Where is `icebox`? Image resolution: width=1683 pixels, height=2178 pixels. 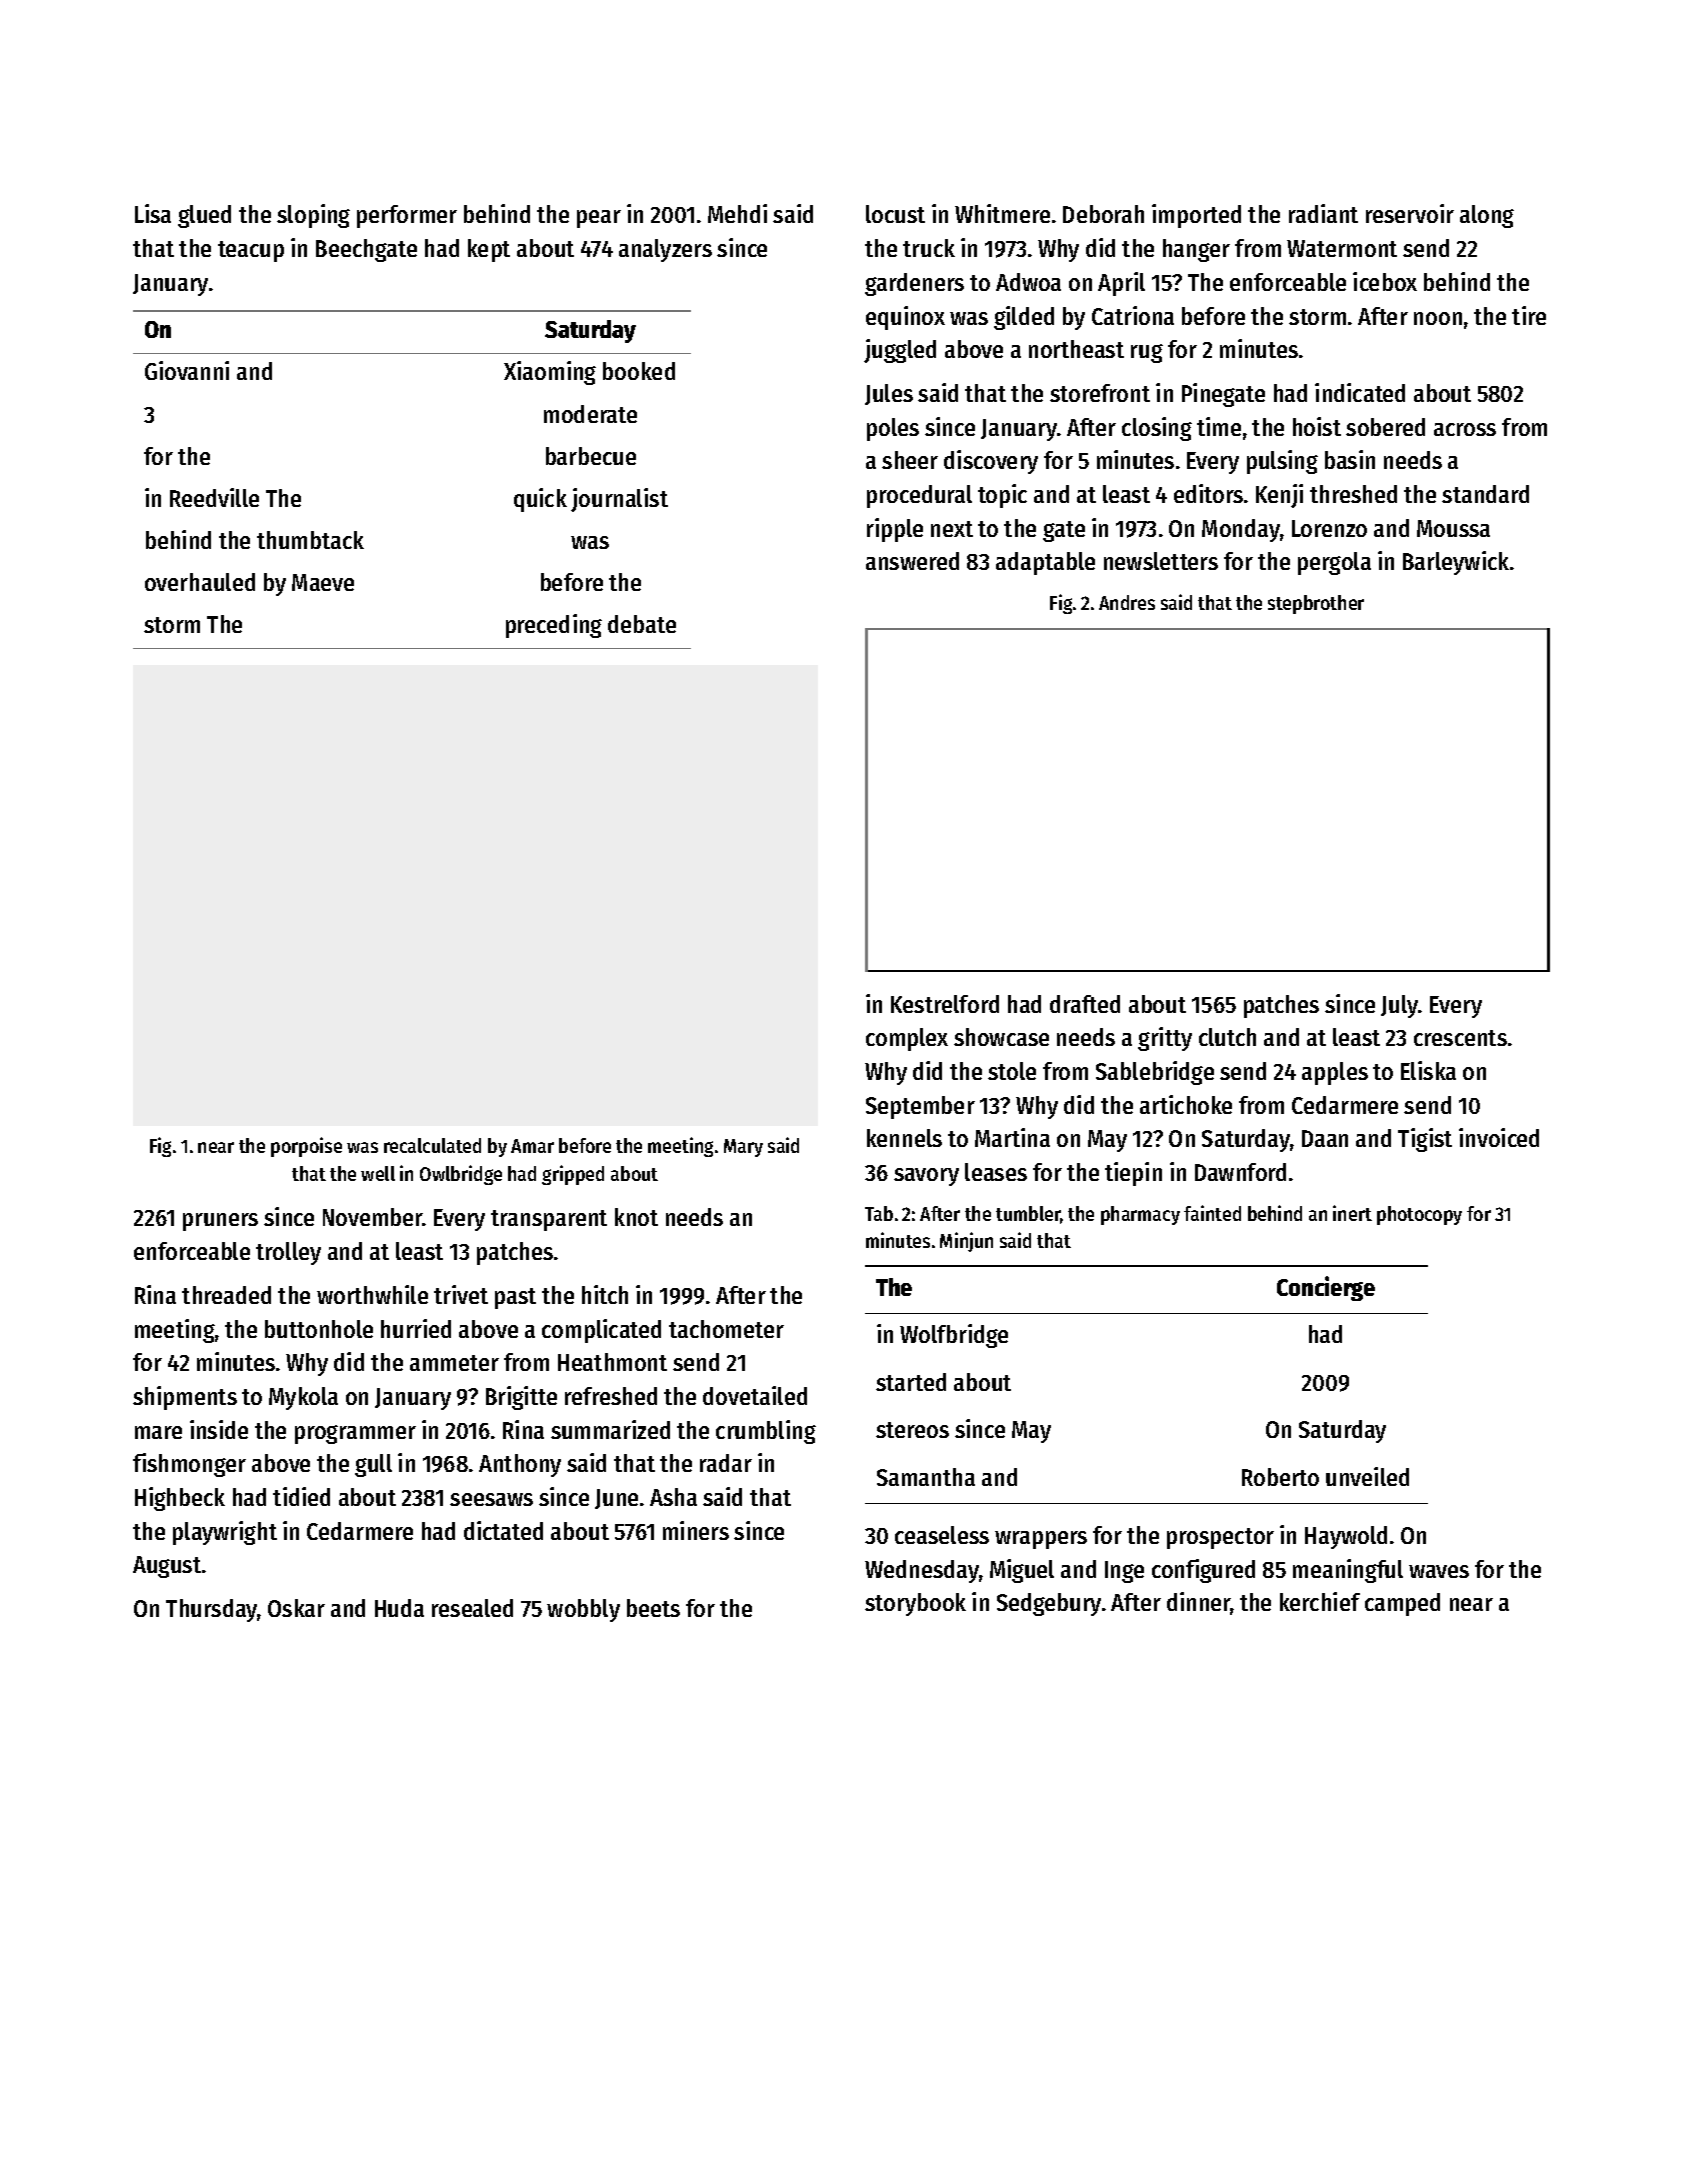
icebox is located at coordinates (1385, 281).
